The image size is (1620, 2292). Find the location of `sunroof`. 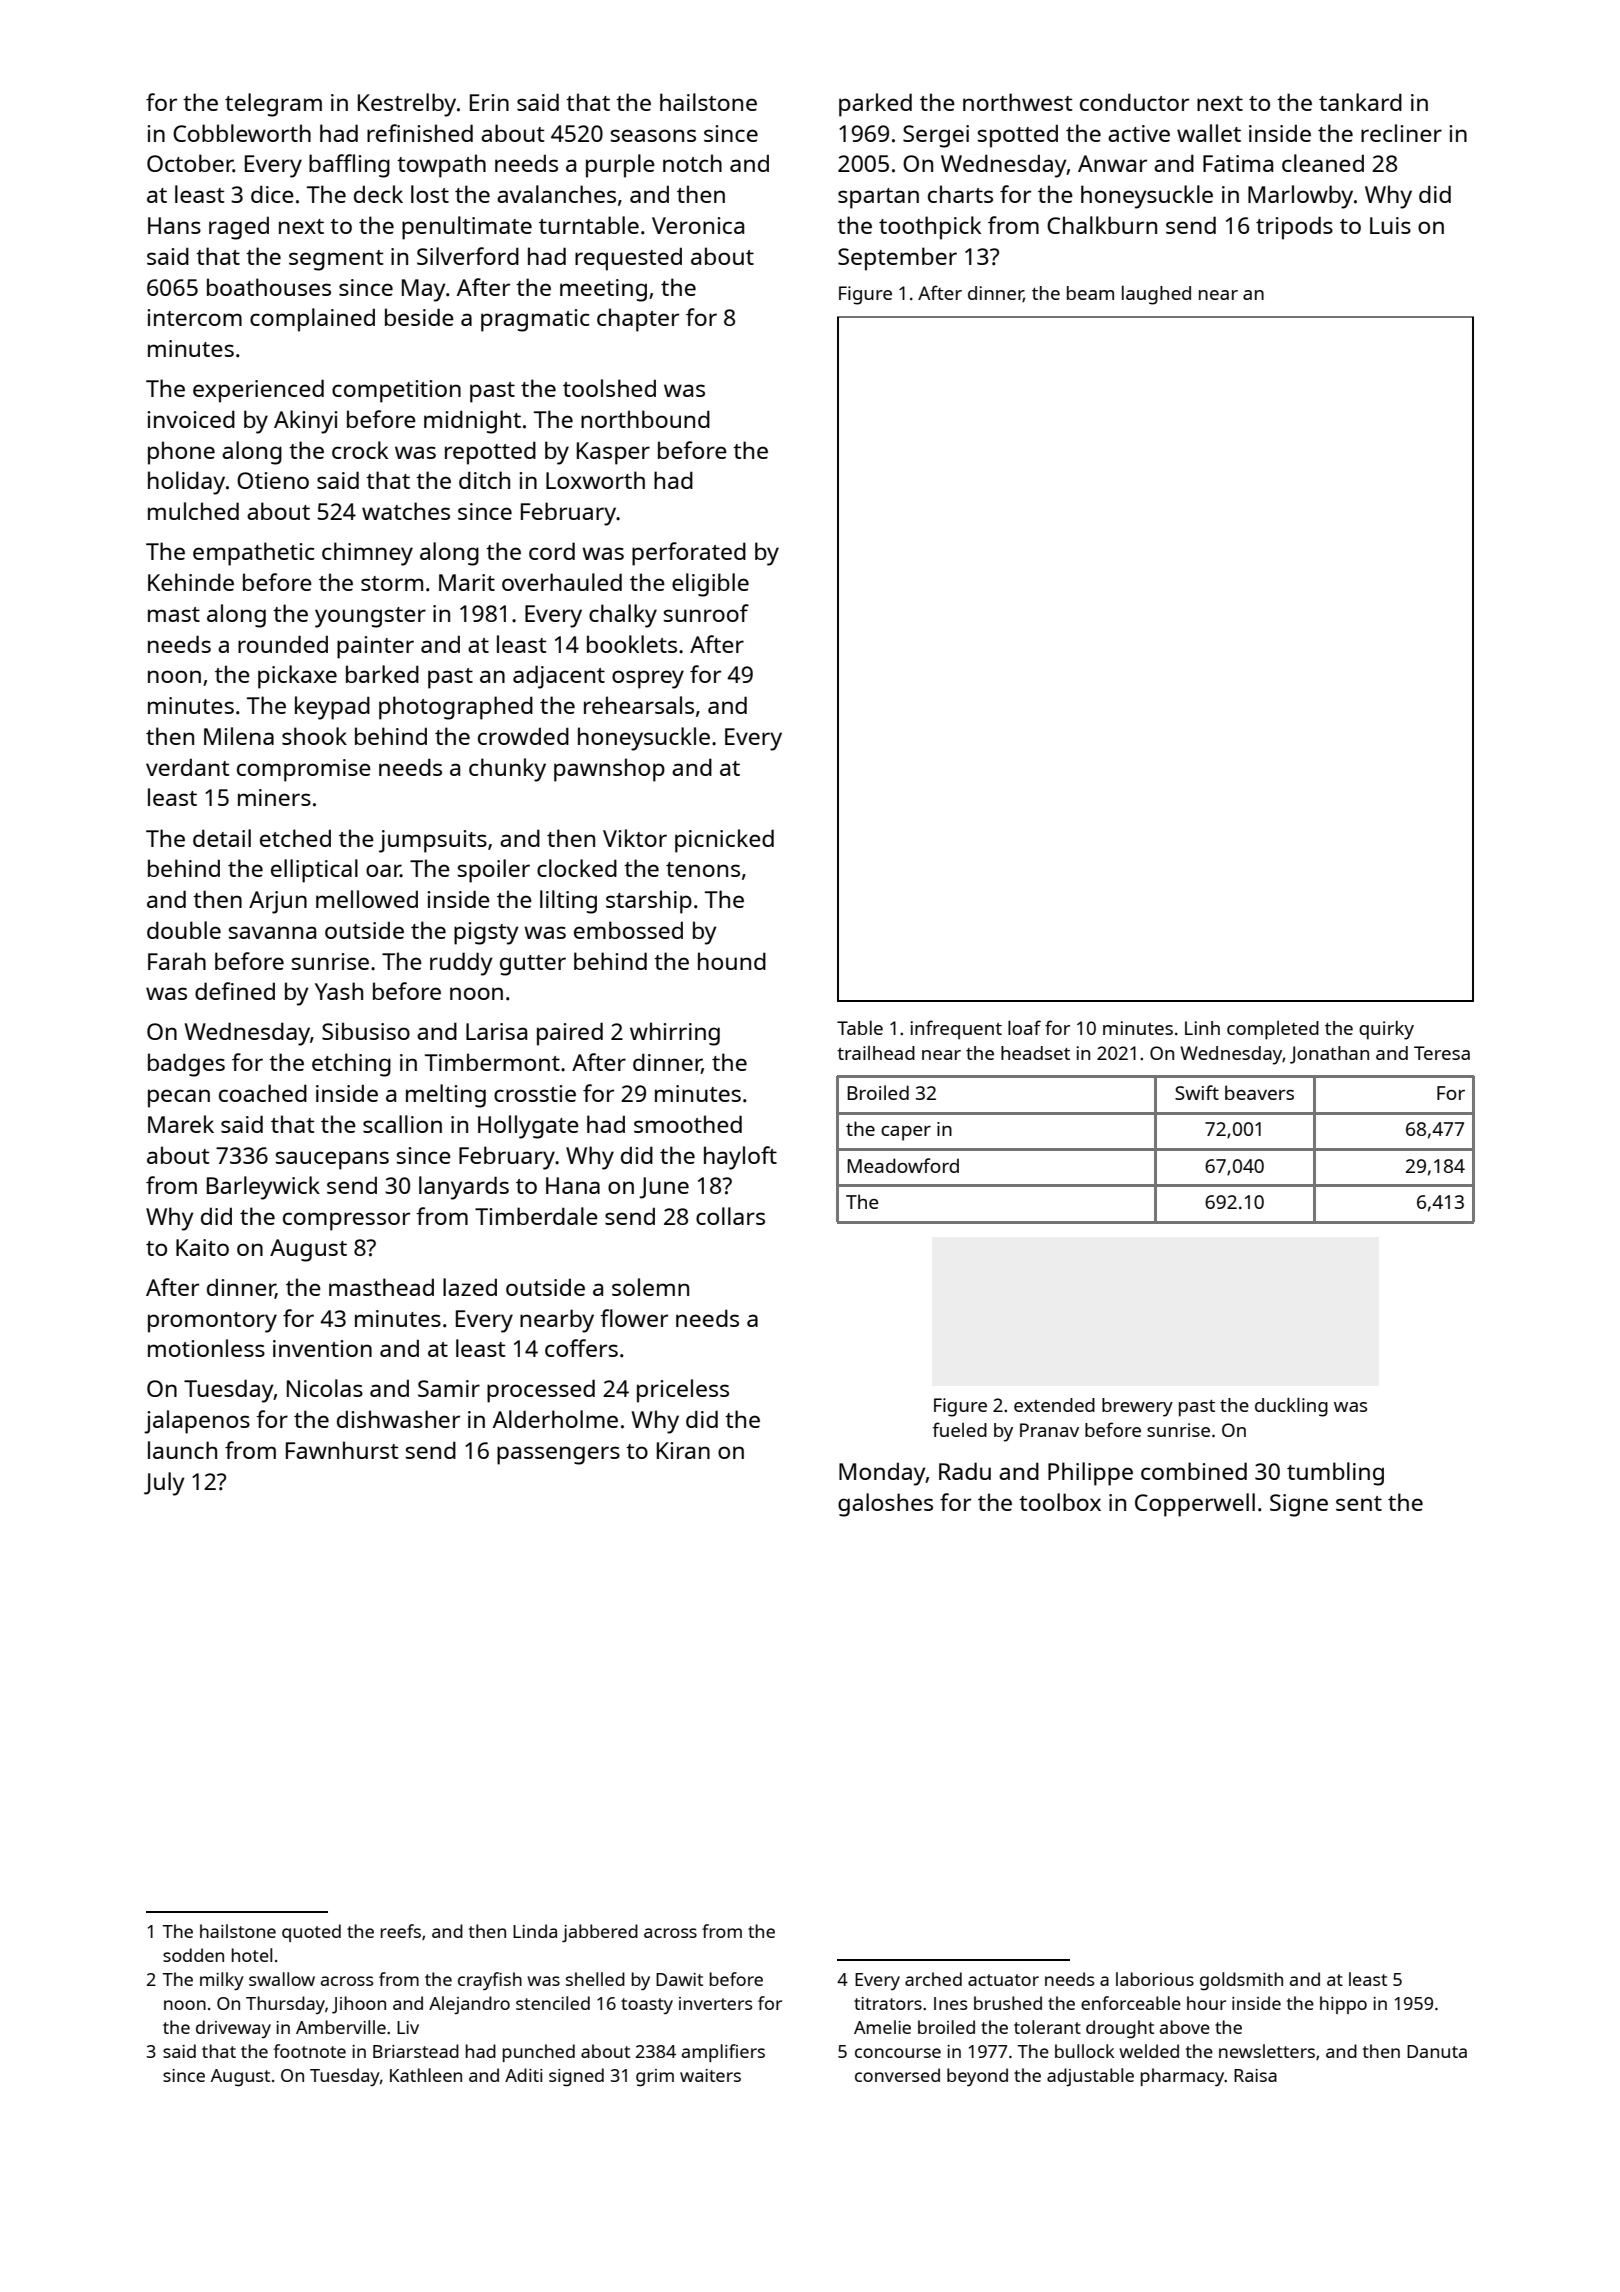

sunroof is located at coordinates (706, 613).
